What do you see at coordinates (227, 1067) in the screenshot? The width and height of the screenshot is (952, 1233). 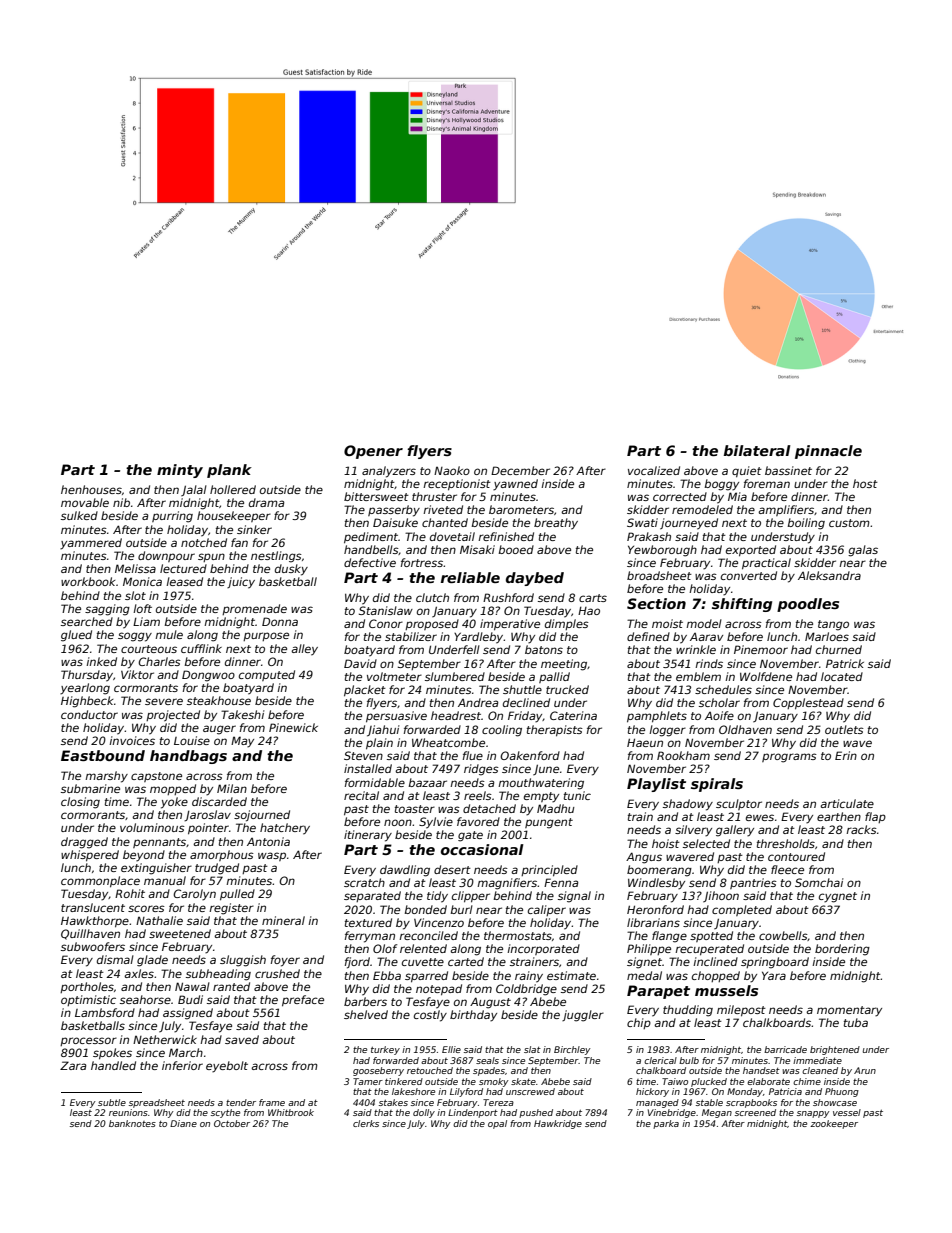 I see `eyebolt` at bounding box center [227, 1067].
